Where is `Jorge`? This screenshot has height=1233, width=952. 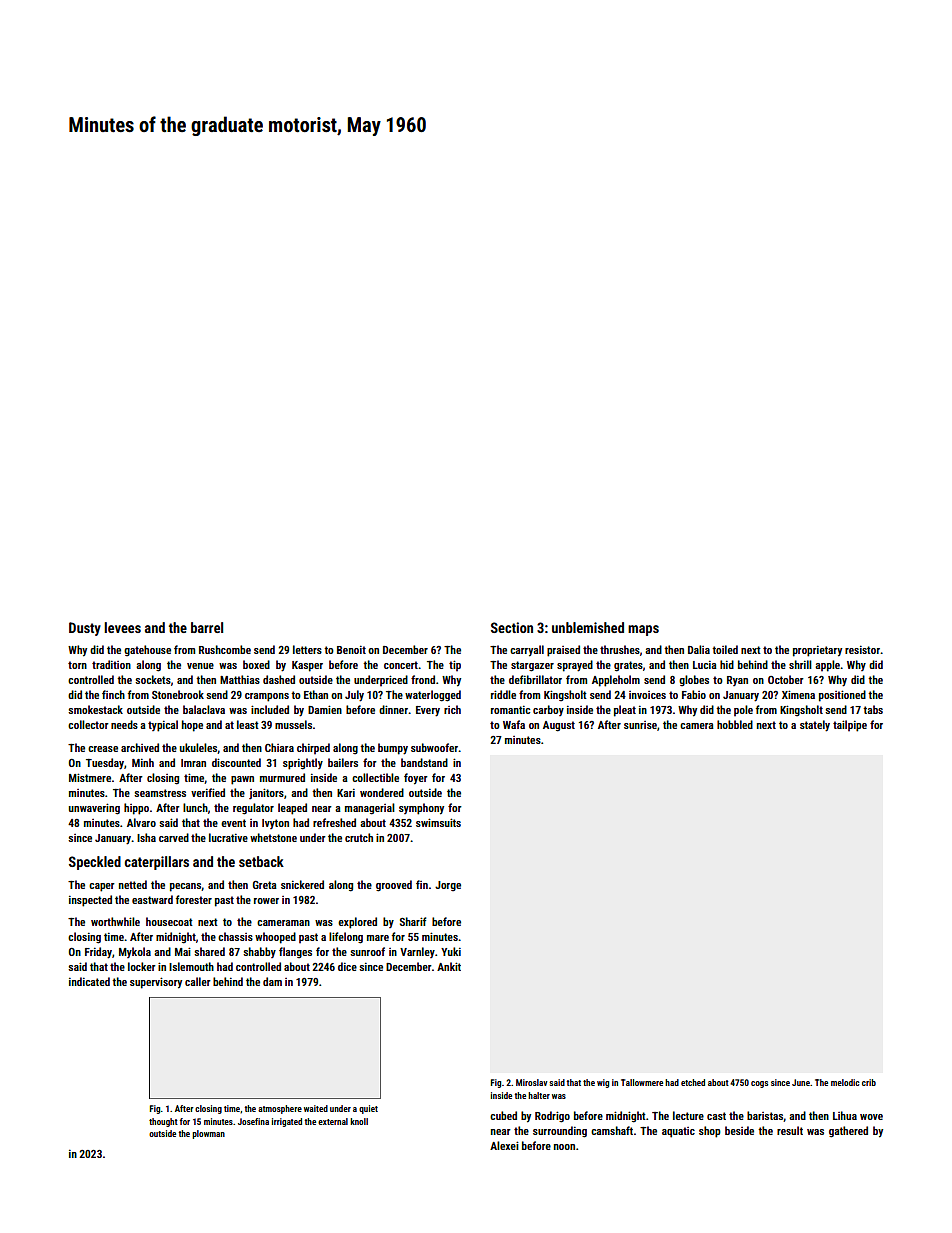 Jorge is located at coordinates (448, 886).
